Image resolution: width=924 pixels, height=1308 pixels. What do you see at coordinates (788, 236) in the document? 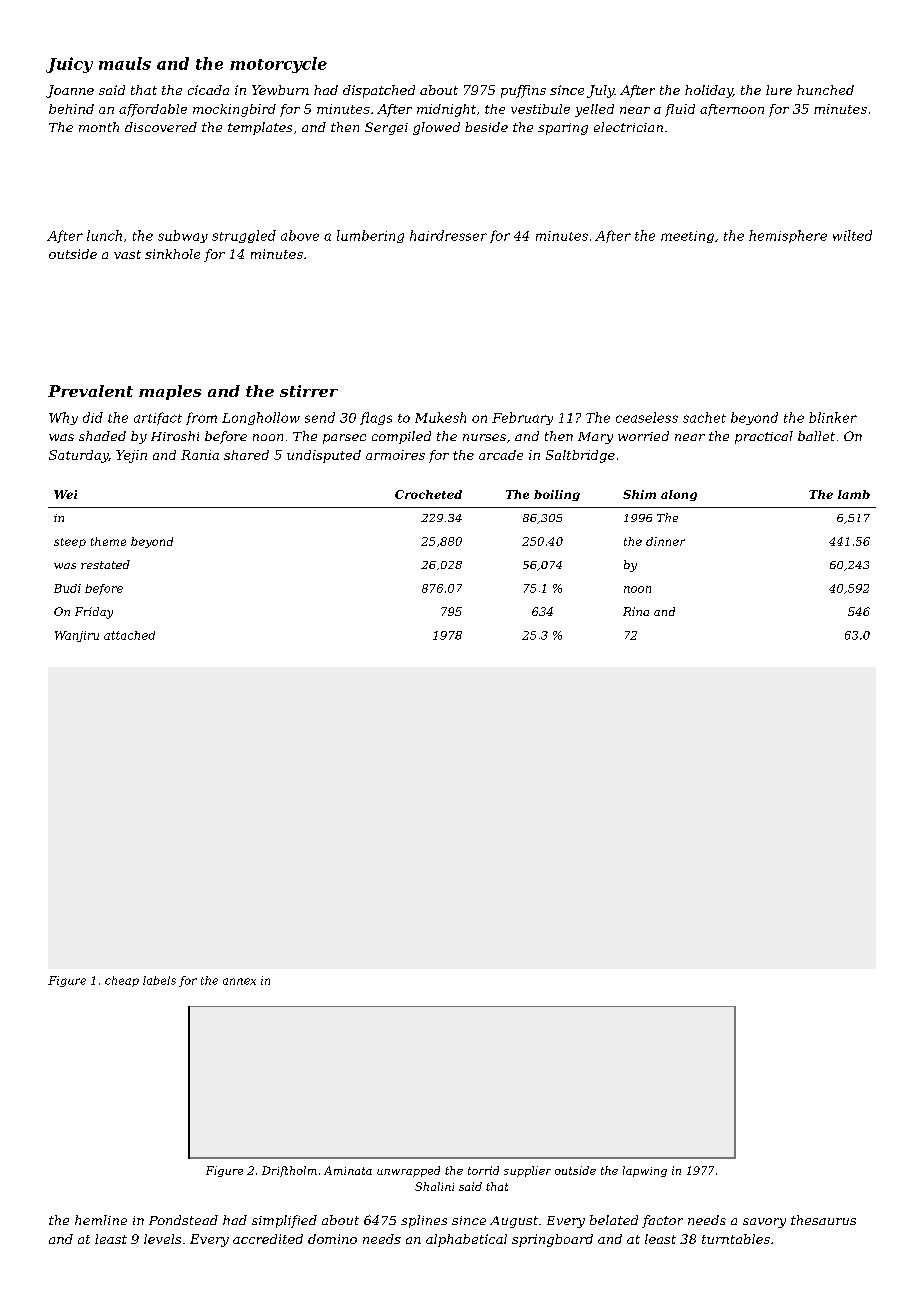
I see `hemisphere` at bounding box center [788, 236].
